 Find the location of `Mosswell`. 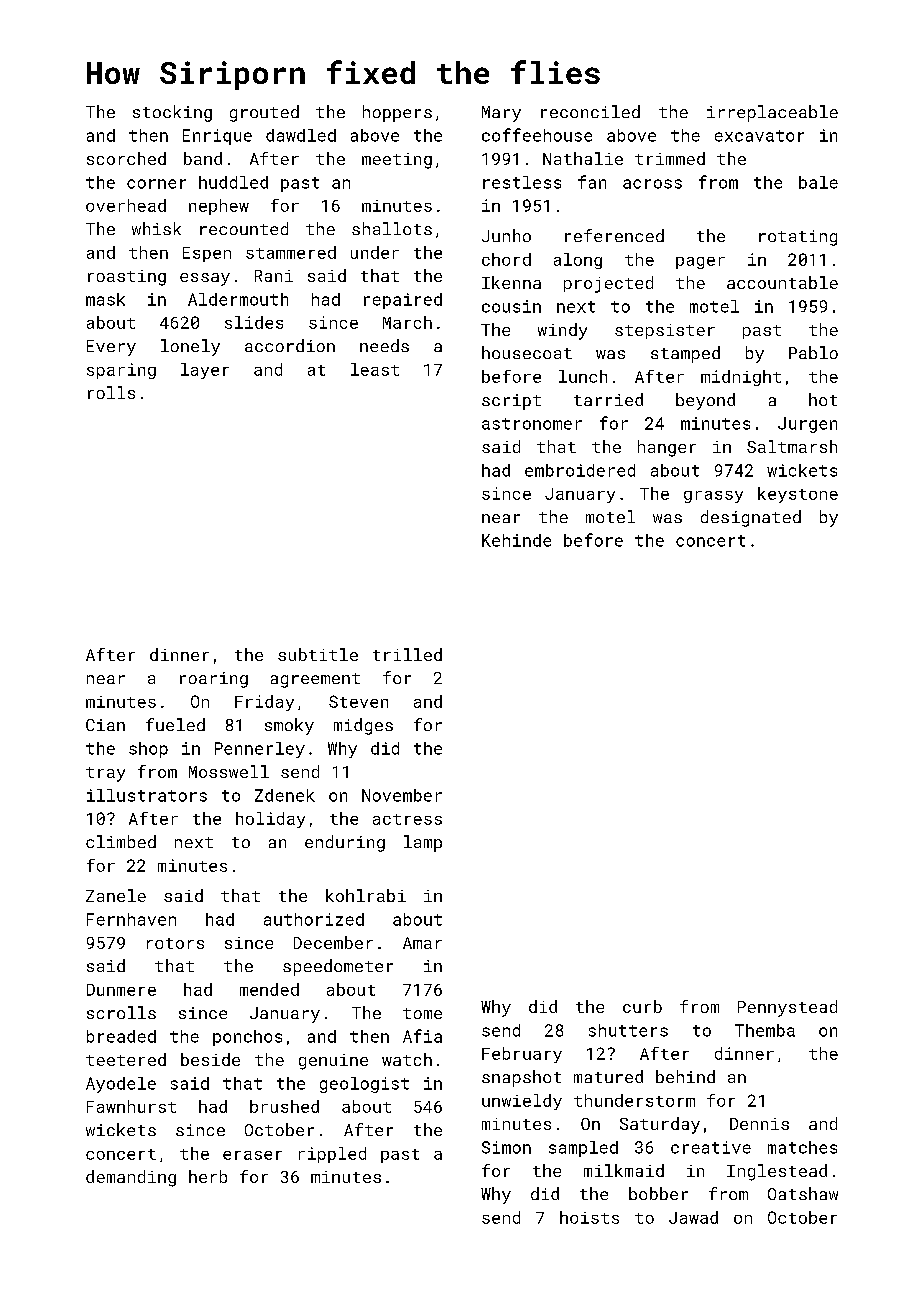

Mosswell is located at coordinates (229, 771).
